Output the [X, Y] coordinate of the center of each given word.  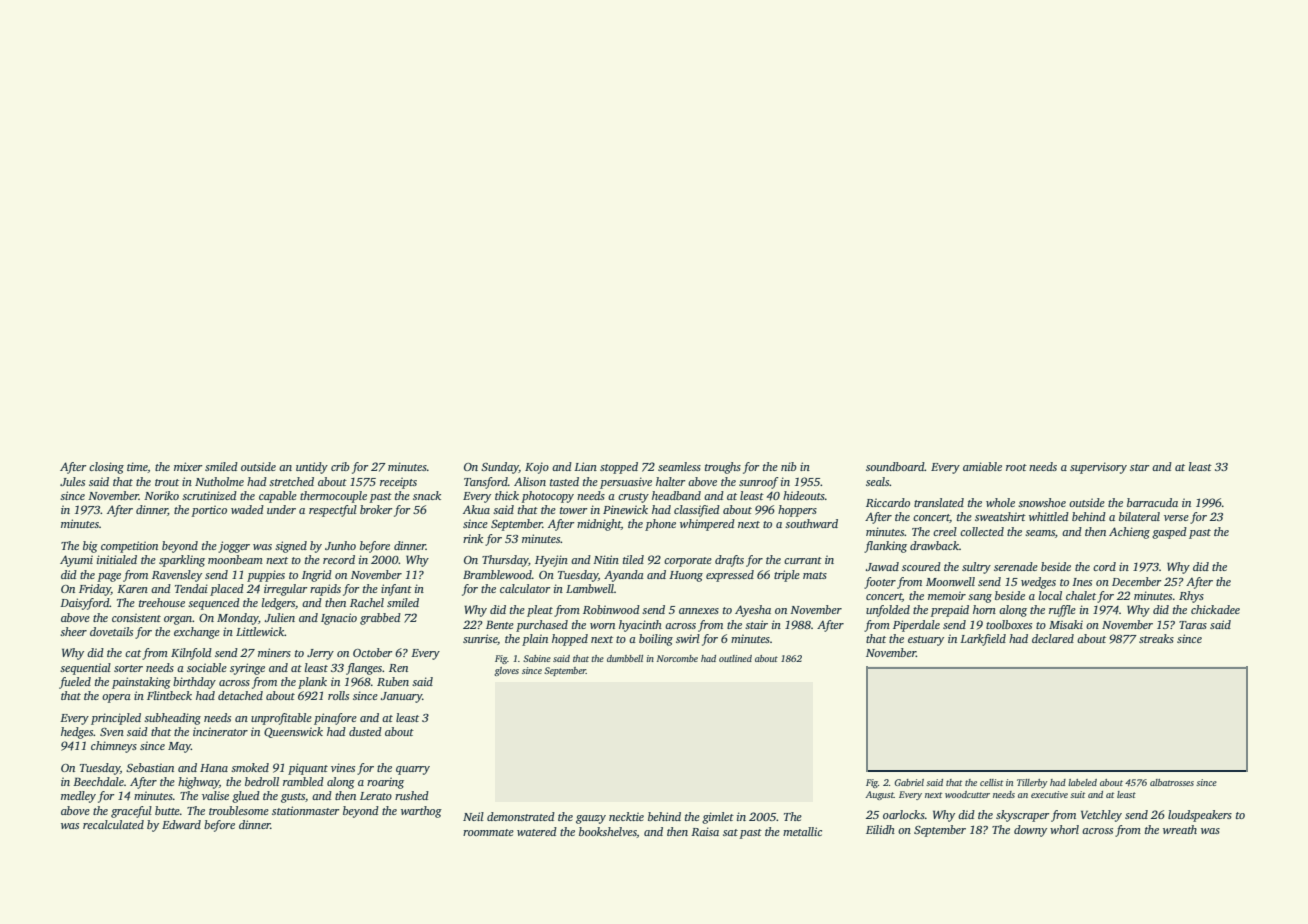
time [137, 467]
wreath [1180, 829]
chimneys [114, 747]
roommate [488, 832]
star [1139, 467]
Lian [585, 466]
